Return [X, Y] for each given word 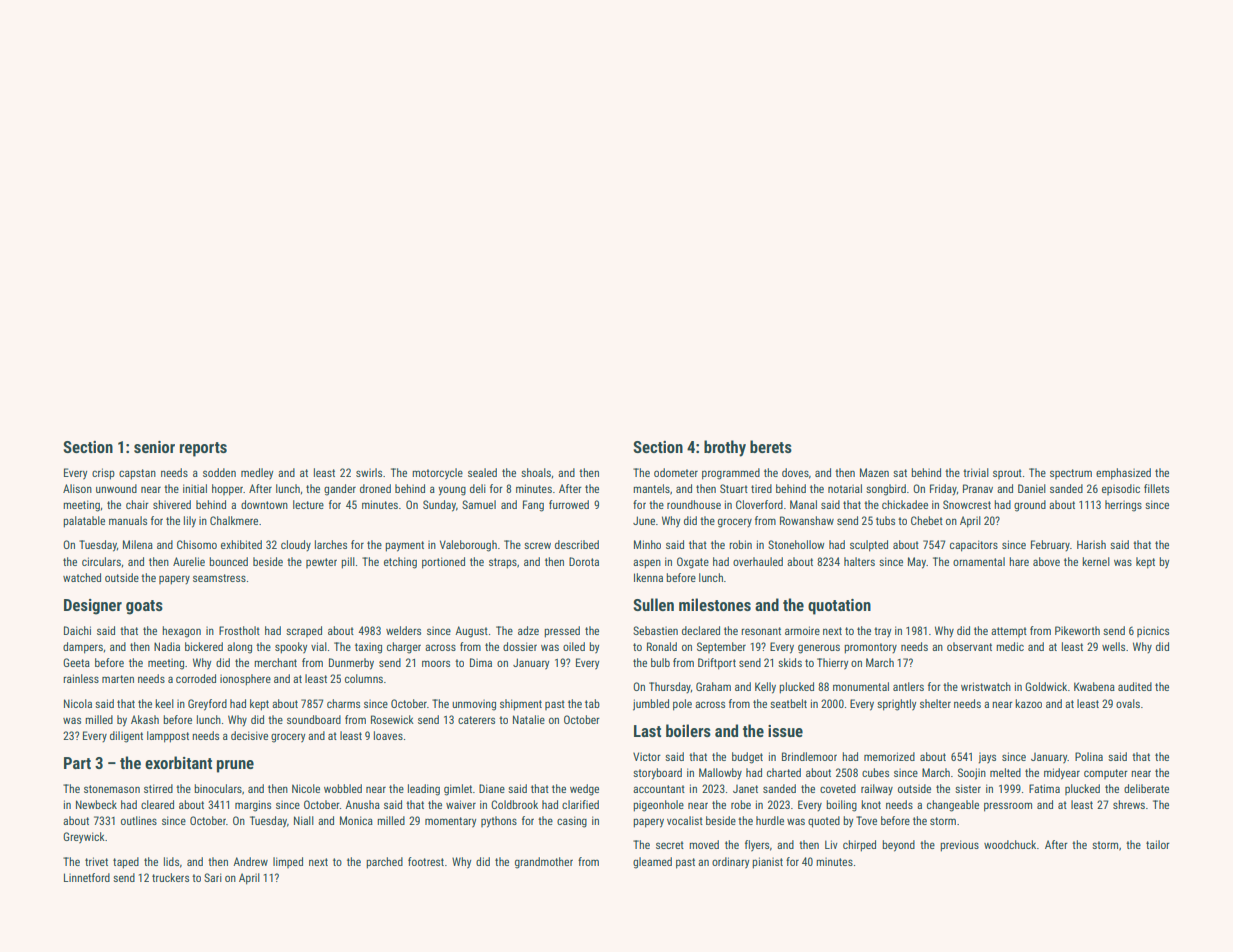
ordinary [731, 863]
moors [436, 663]
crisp [103, 474]
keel [164, 703]
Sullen [653, 604]
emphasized [1123, 474]
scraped [304, 631]
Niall [304, 820]
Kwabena [1094, 686]
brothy [725, 448]
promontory [870, 648]
